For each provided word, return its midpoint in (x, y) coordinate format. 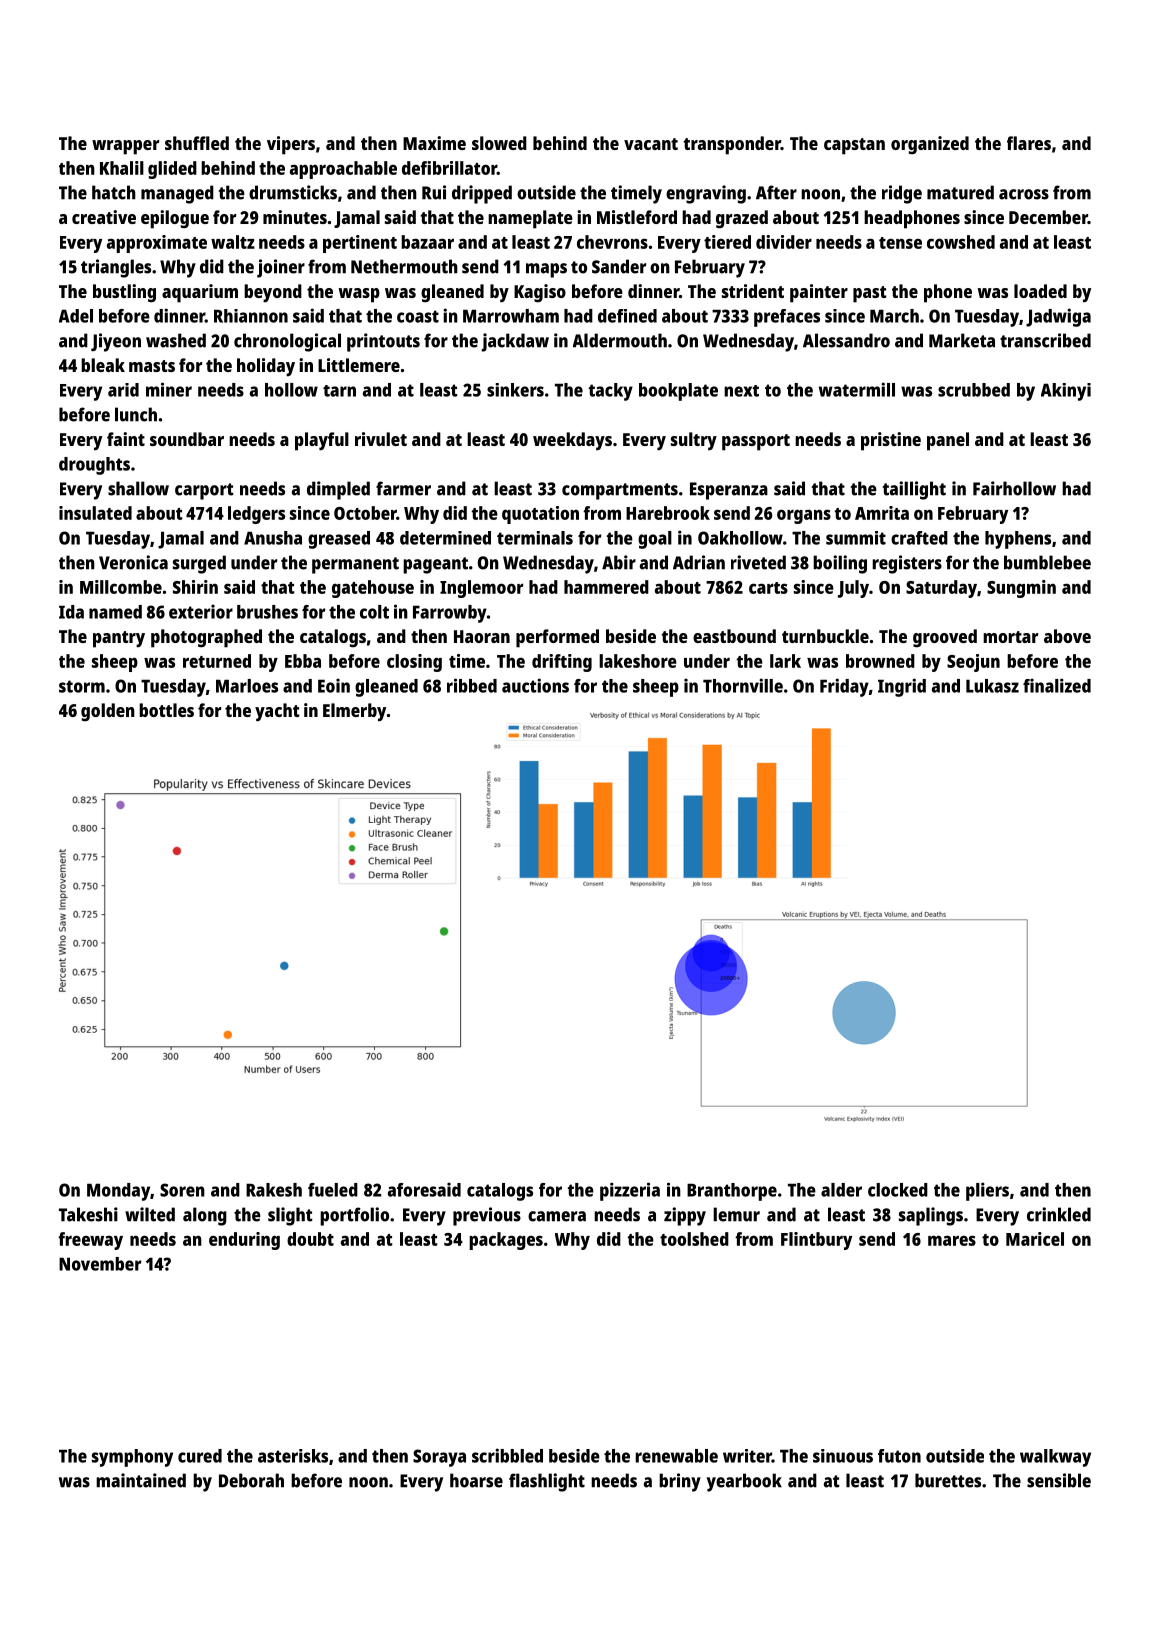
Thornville (743, 685)
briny (680, 1482)
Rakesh (274, 1190)
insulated (95, 513)
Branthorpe (732, 1192)
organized (930, 145)
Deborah (251, 1480)
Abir (619, 562)
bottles (166, 710)
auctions (535, 685)
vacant (651, 144)
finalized (1057, 685)
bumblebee (1047, 562)
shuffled (197, 143)
